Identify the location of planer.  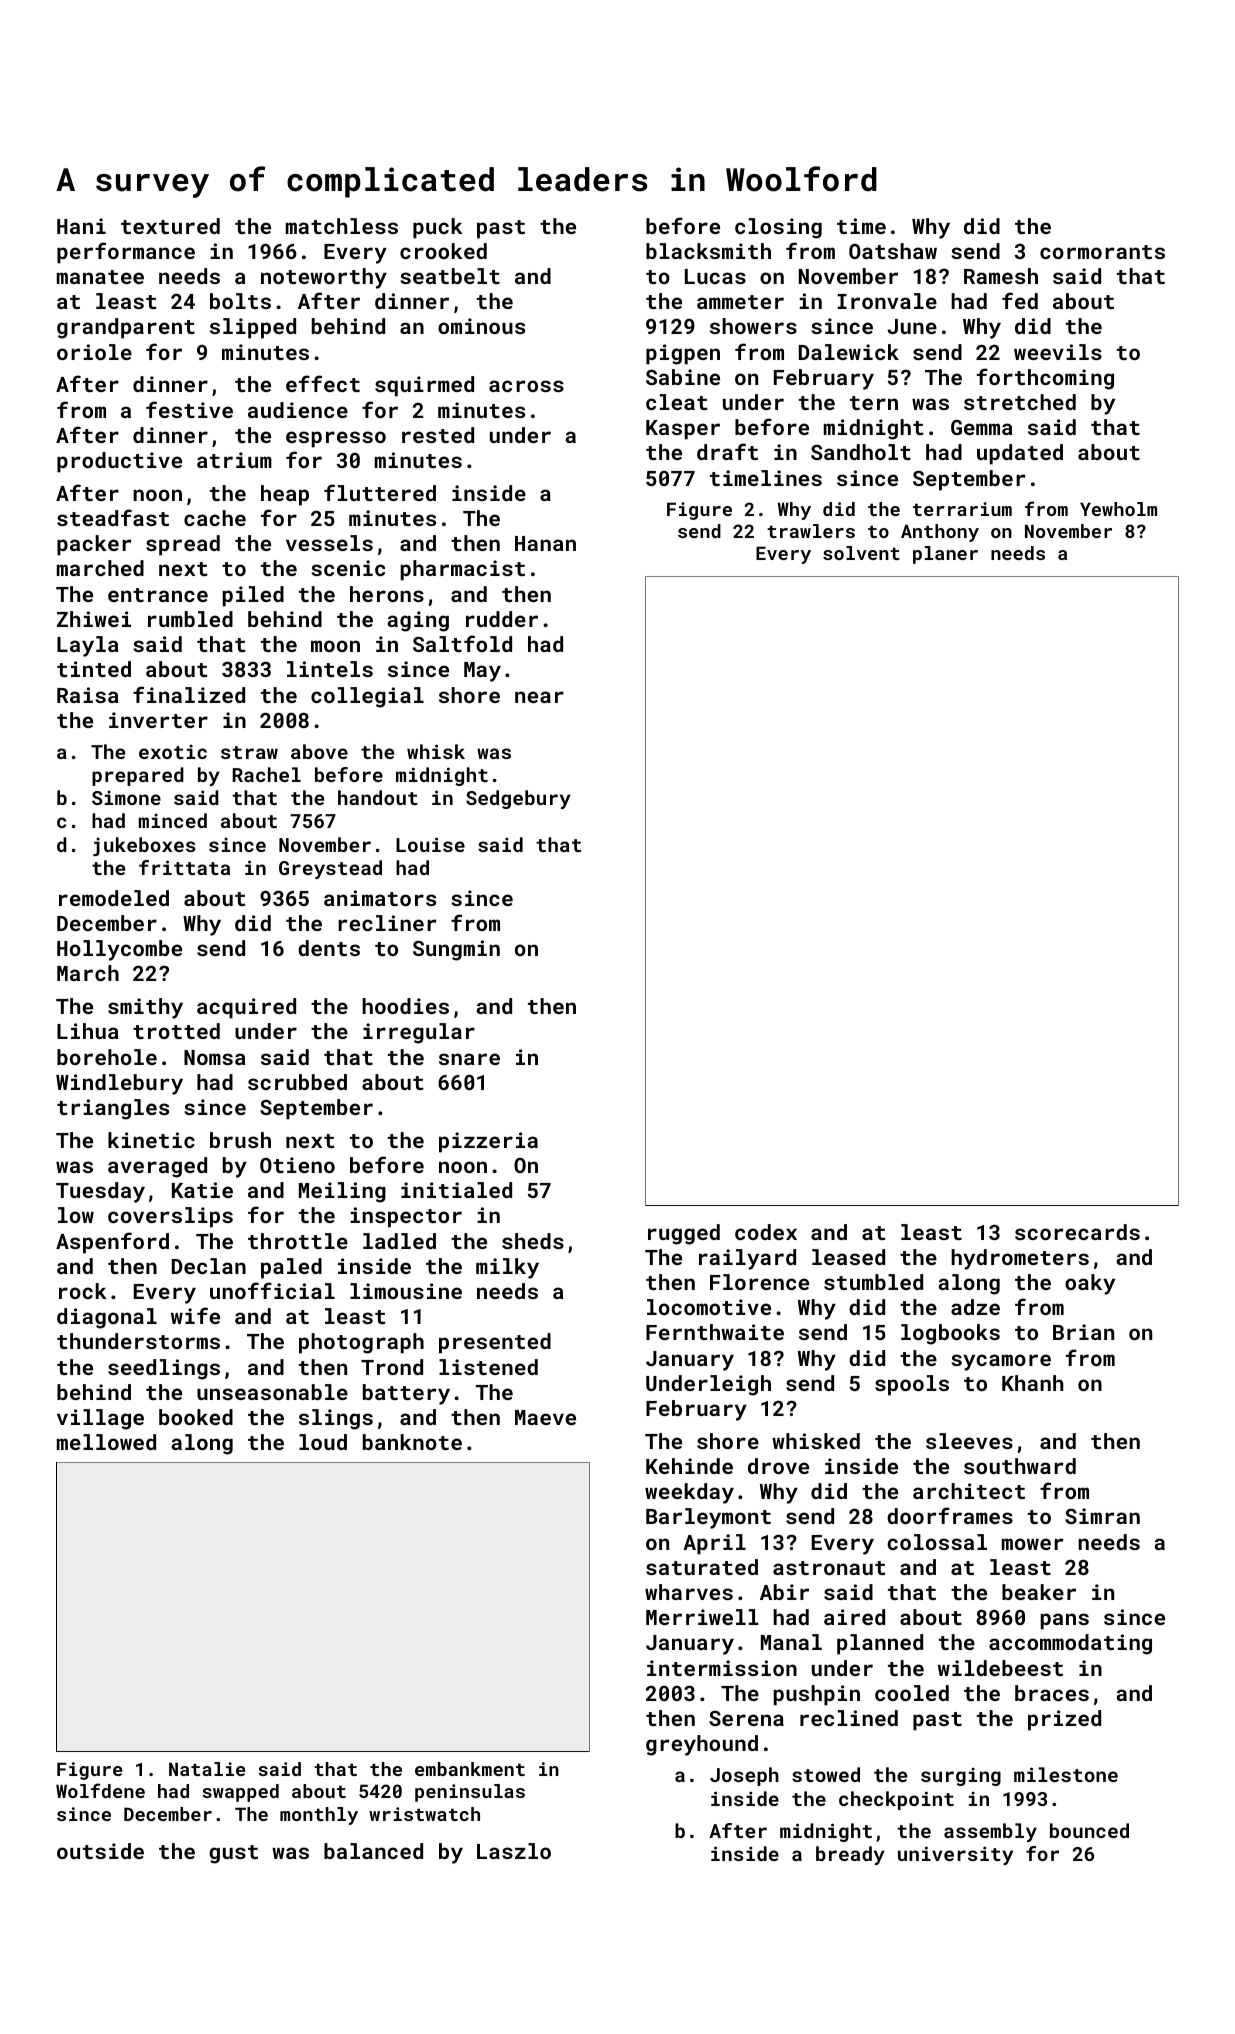
(945, 555).
